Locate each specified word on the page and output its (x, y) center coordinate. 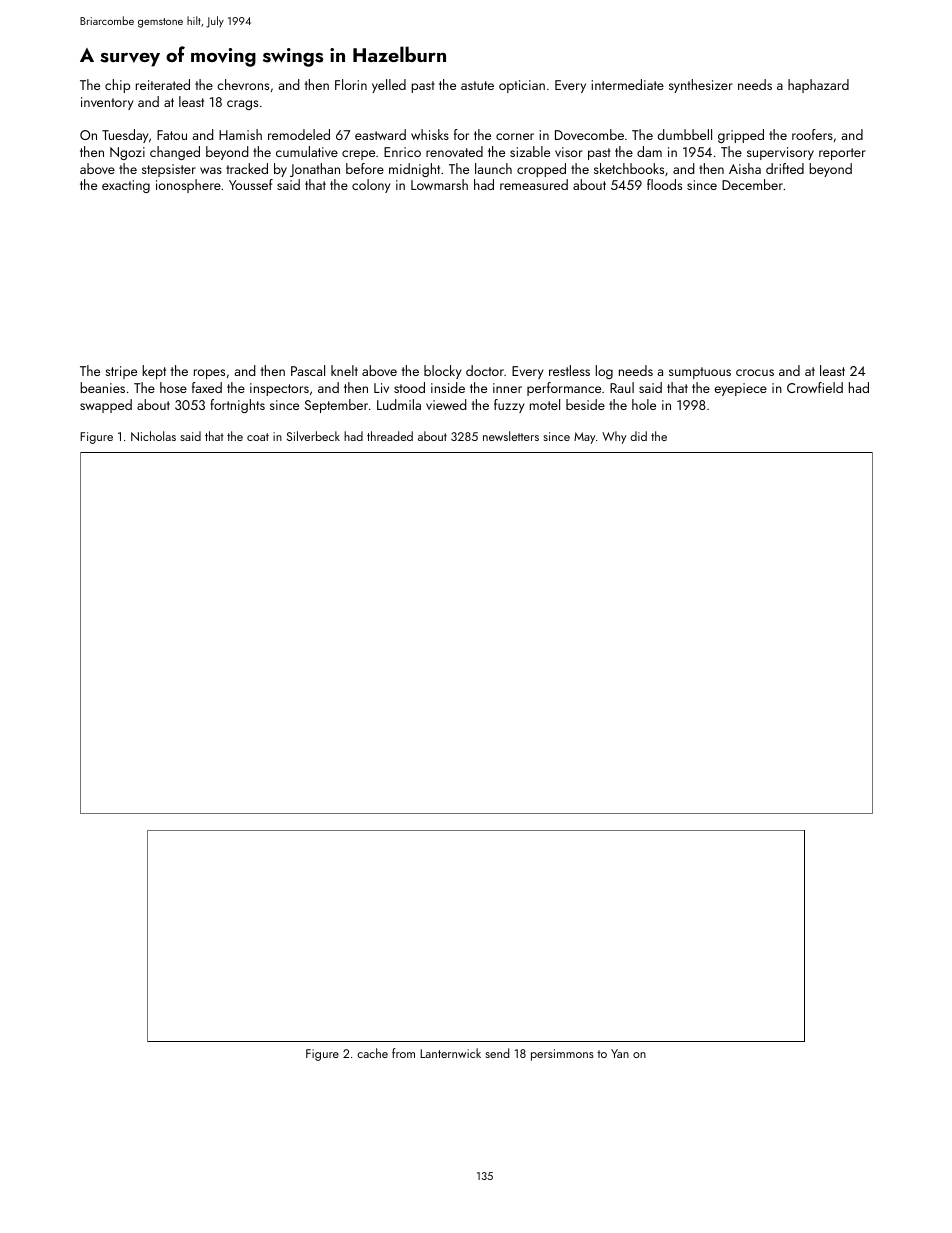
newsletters (511, 436)
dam (649, 151)
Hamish (240, 134)
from (403, 1053)
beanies (102, 387)
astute (477, 85)
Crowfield (815, 387)
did (638, 436)
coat (258, 437)
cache (372, 1053)
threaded (390, 436)
